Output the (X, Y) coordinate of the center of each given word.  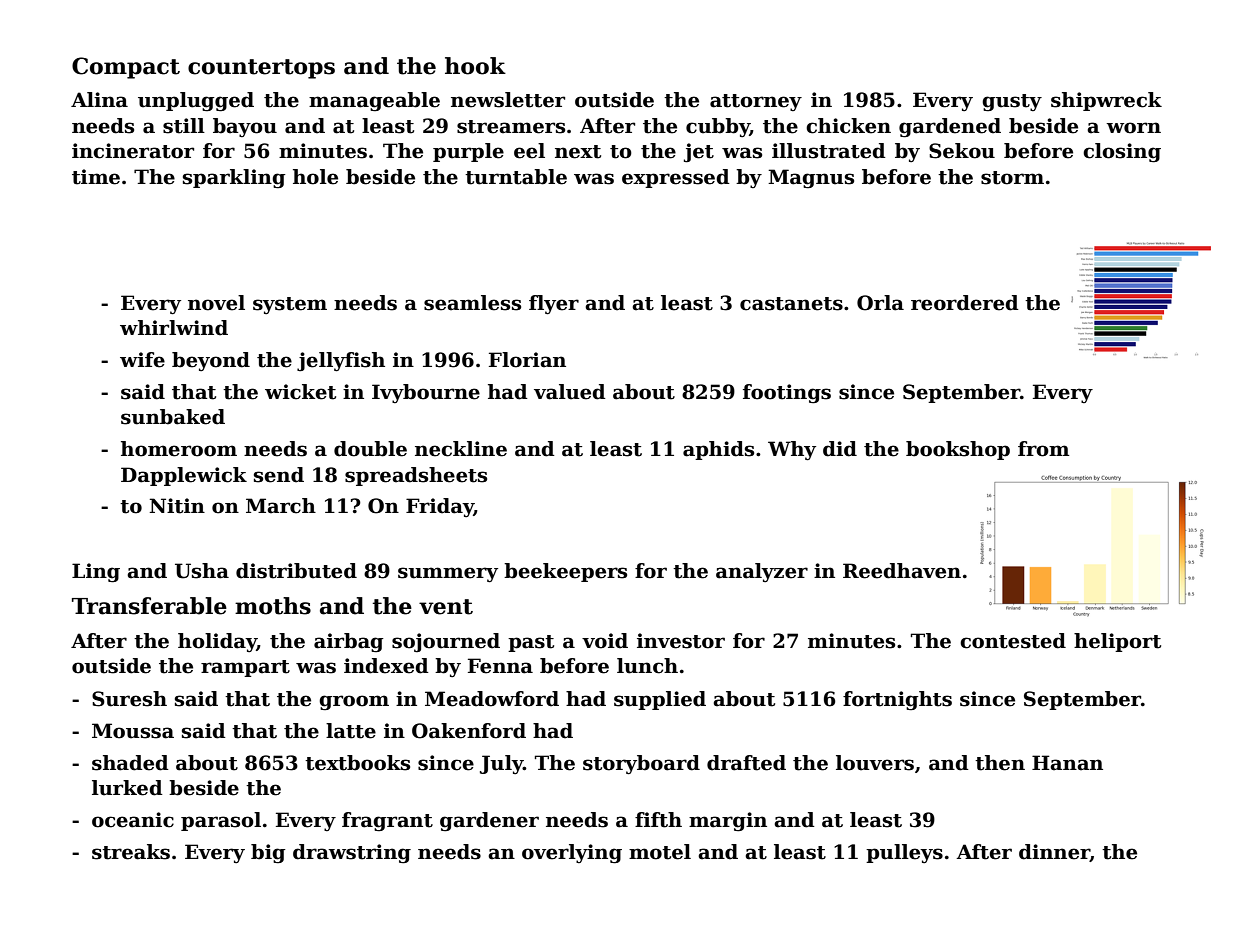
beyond (211, 361)
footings (787, 394)
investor (681, 641)
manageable (374, 101)
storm (1012, 178)
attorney (756, 102)
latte (351, 731)
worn (1133, 128)
